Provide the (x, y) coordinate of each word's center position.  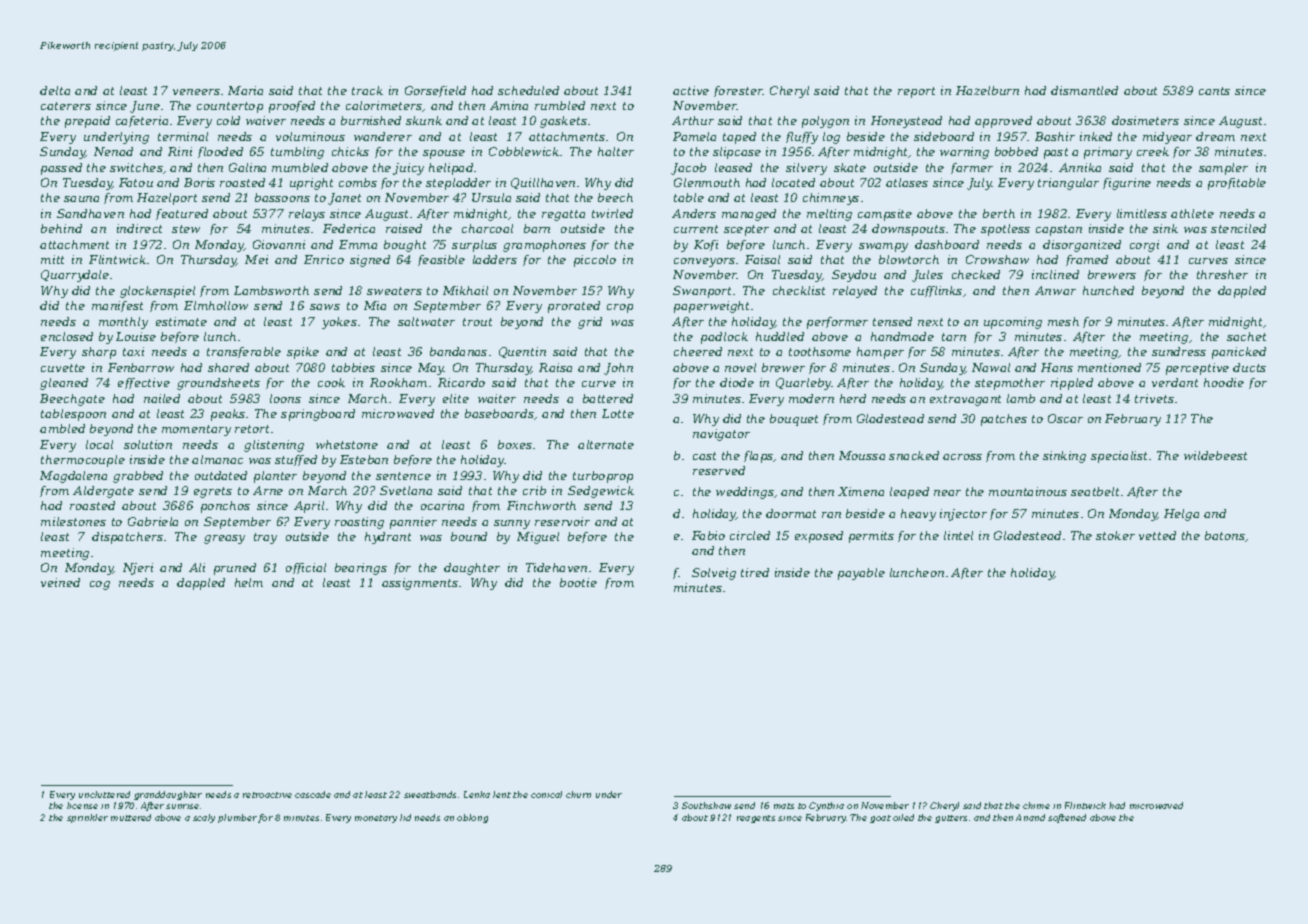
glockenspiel (157, 292)
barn (537, 228)
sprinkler (87, 818)
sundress (1179, 351)
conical (546, 794)
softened (1067, 818)
